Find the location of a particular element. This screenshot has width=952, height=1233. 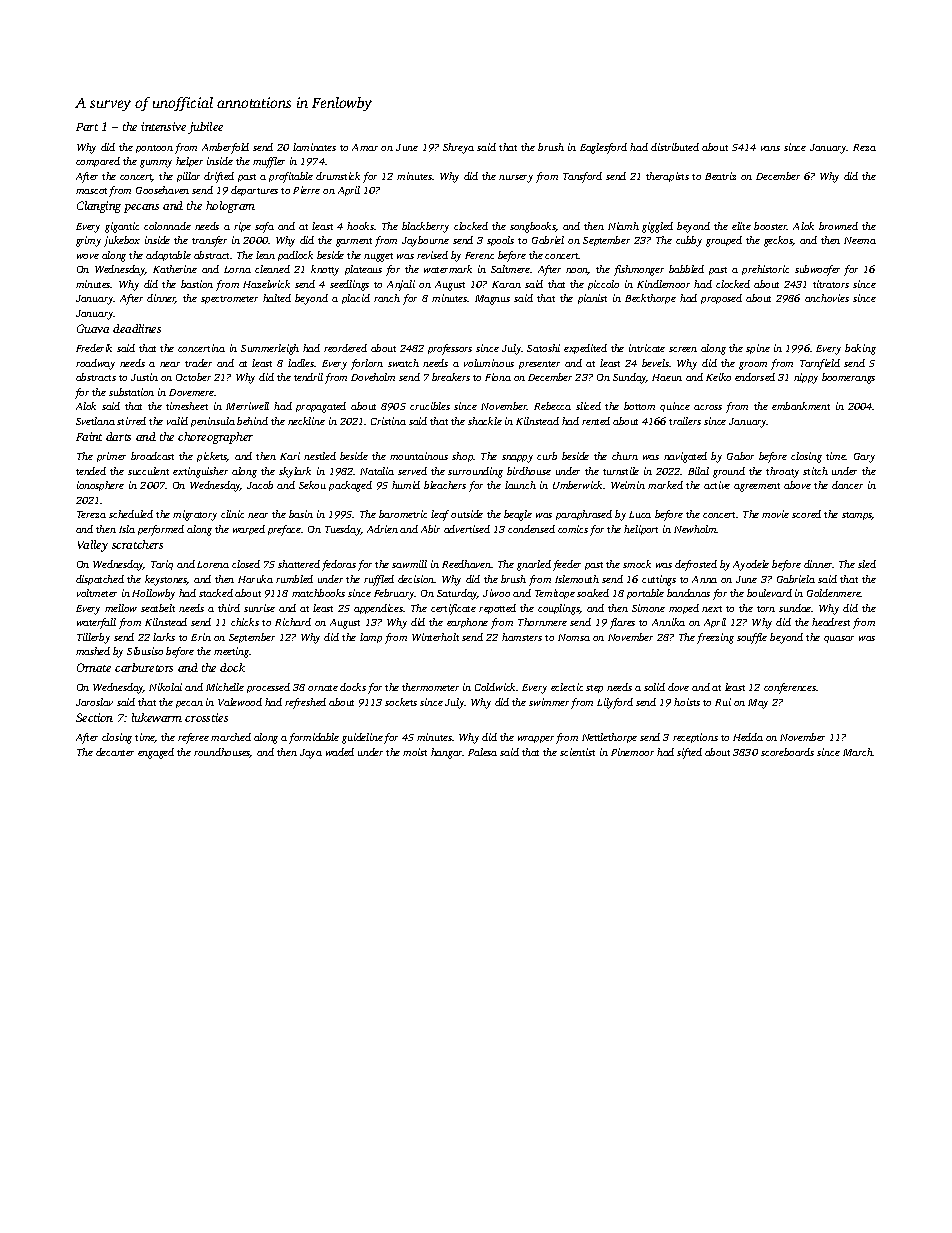

step is located at coordinates (594, 689).
